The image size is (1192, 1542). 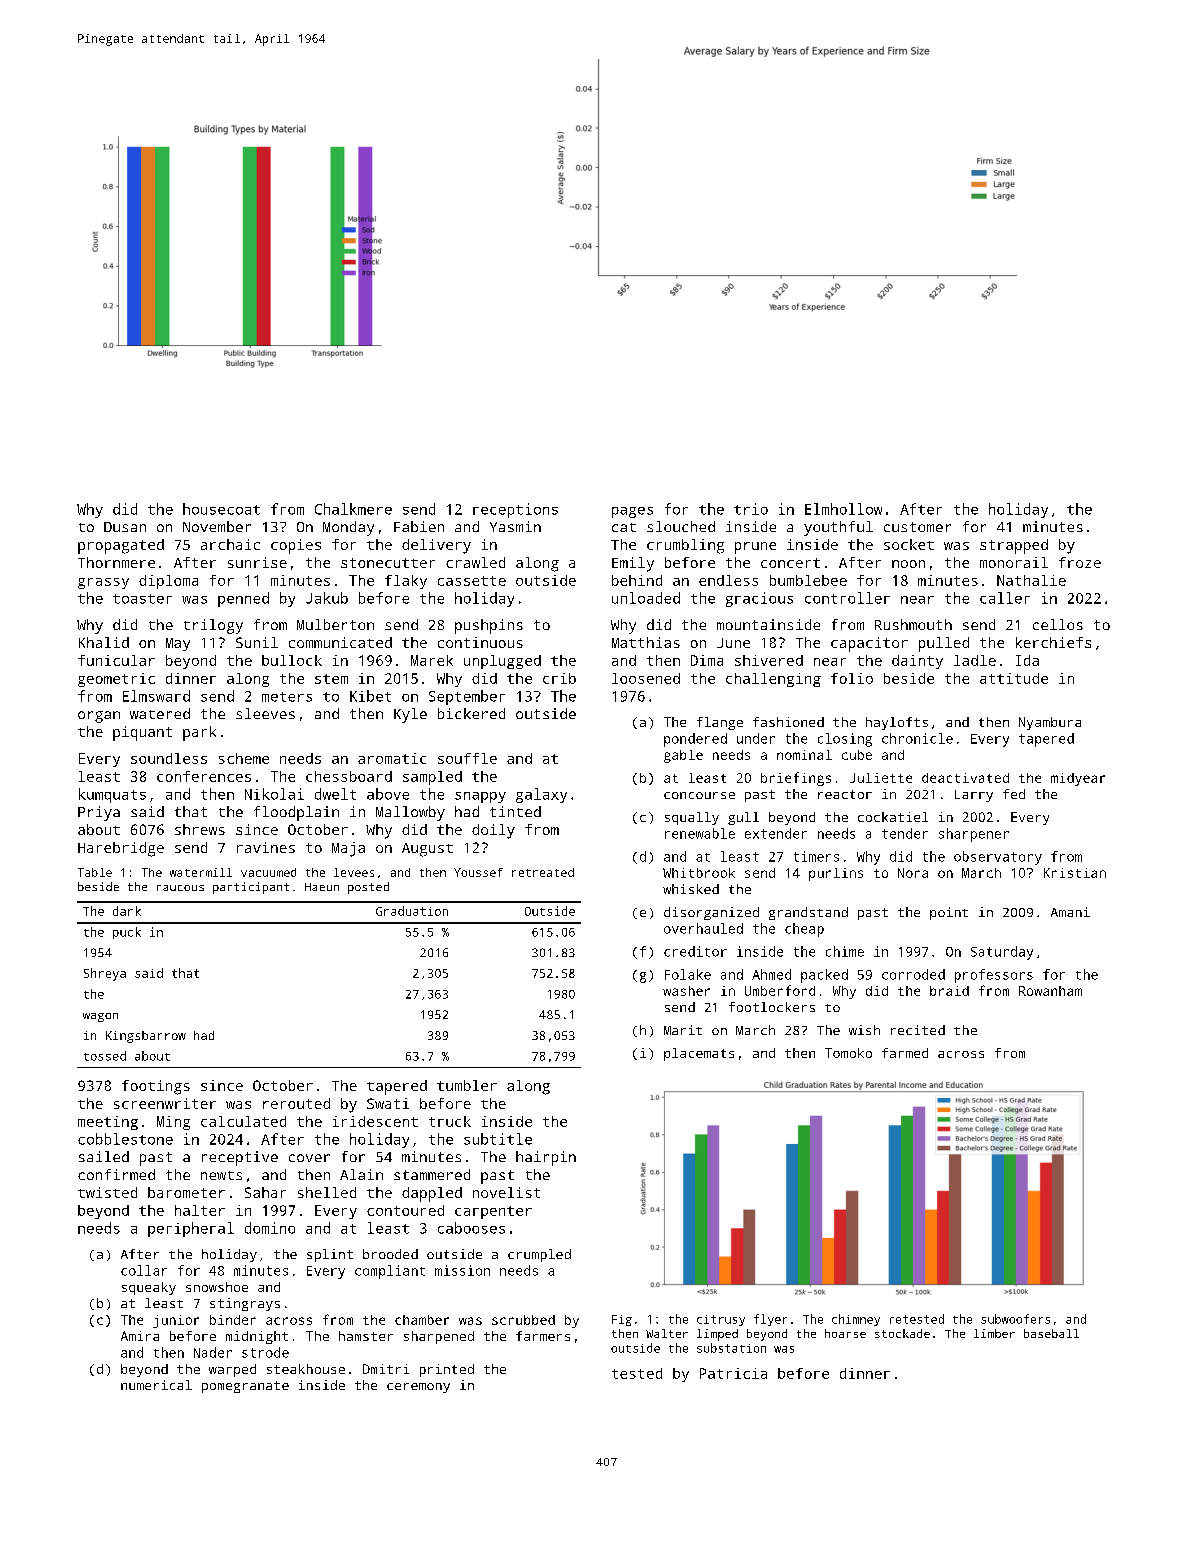 I want to click on hairpin, so click(x=546, y=1158).
